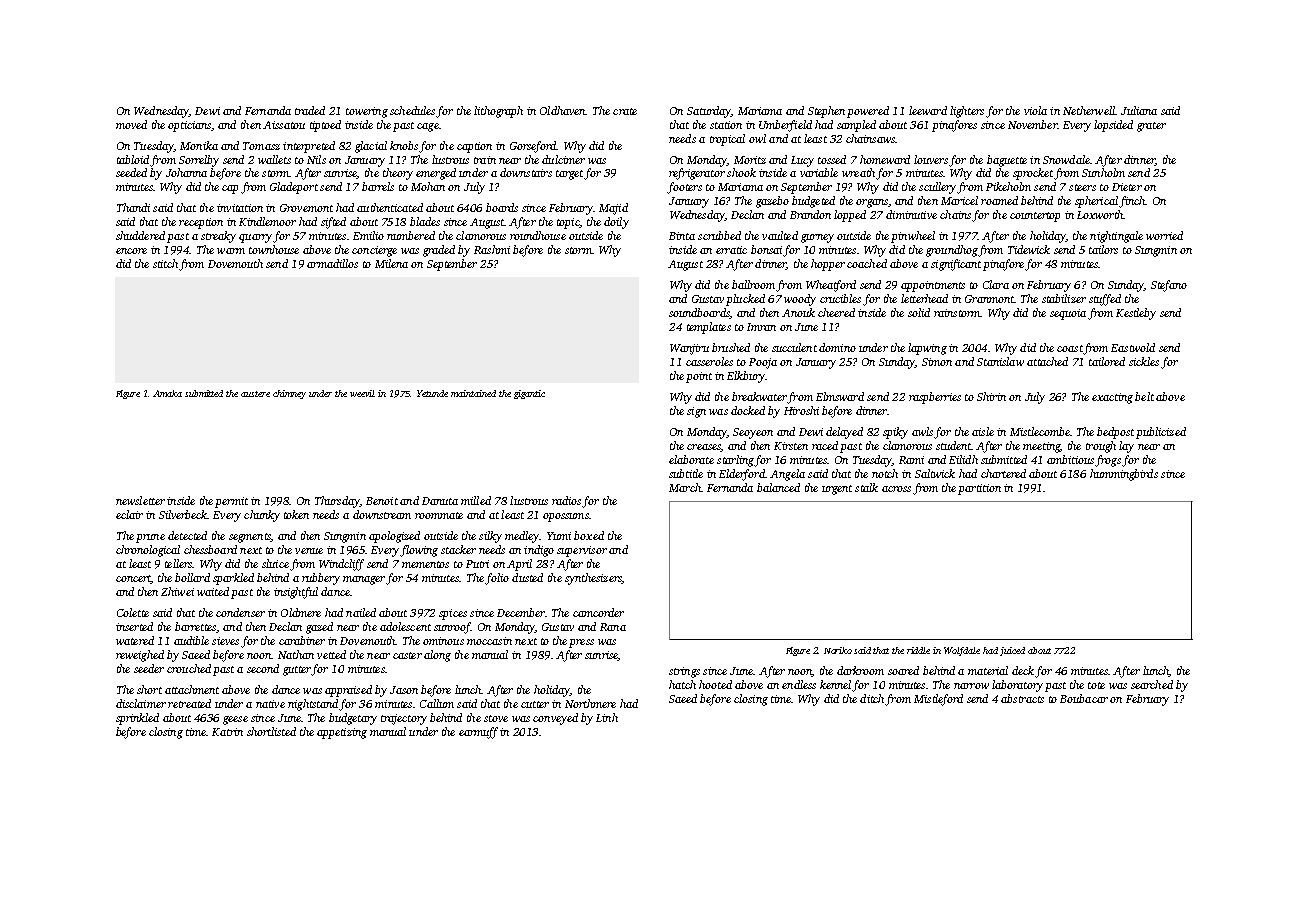 The height and width of the screenshot is (924, 1308). What do you see at coordinates (310, 110) in the screenshot?
I see `traded` at bounding box center [310, 110].
